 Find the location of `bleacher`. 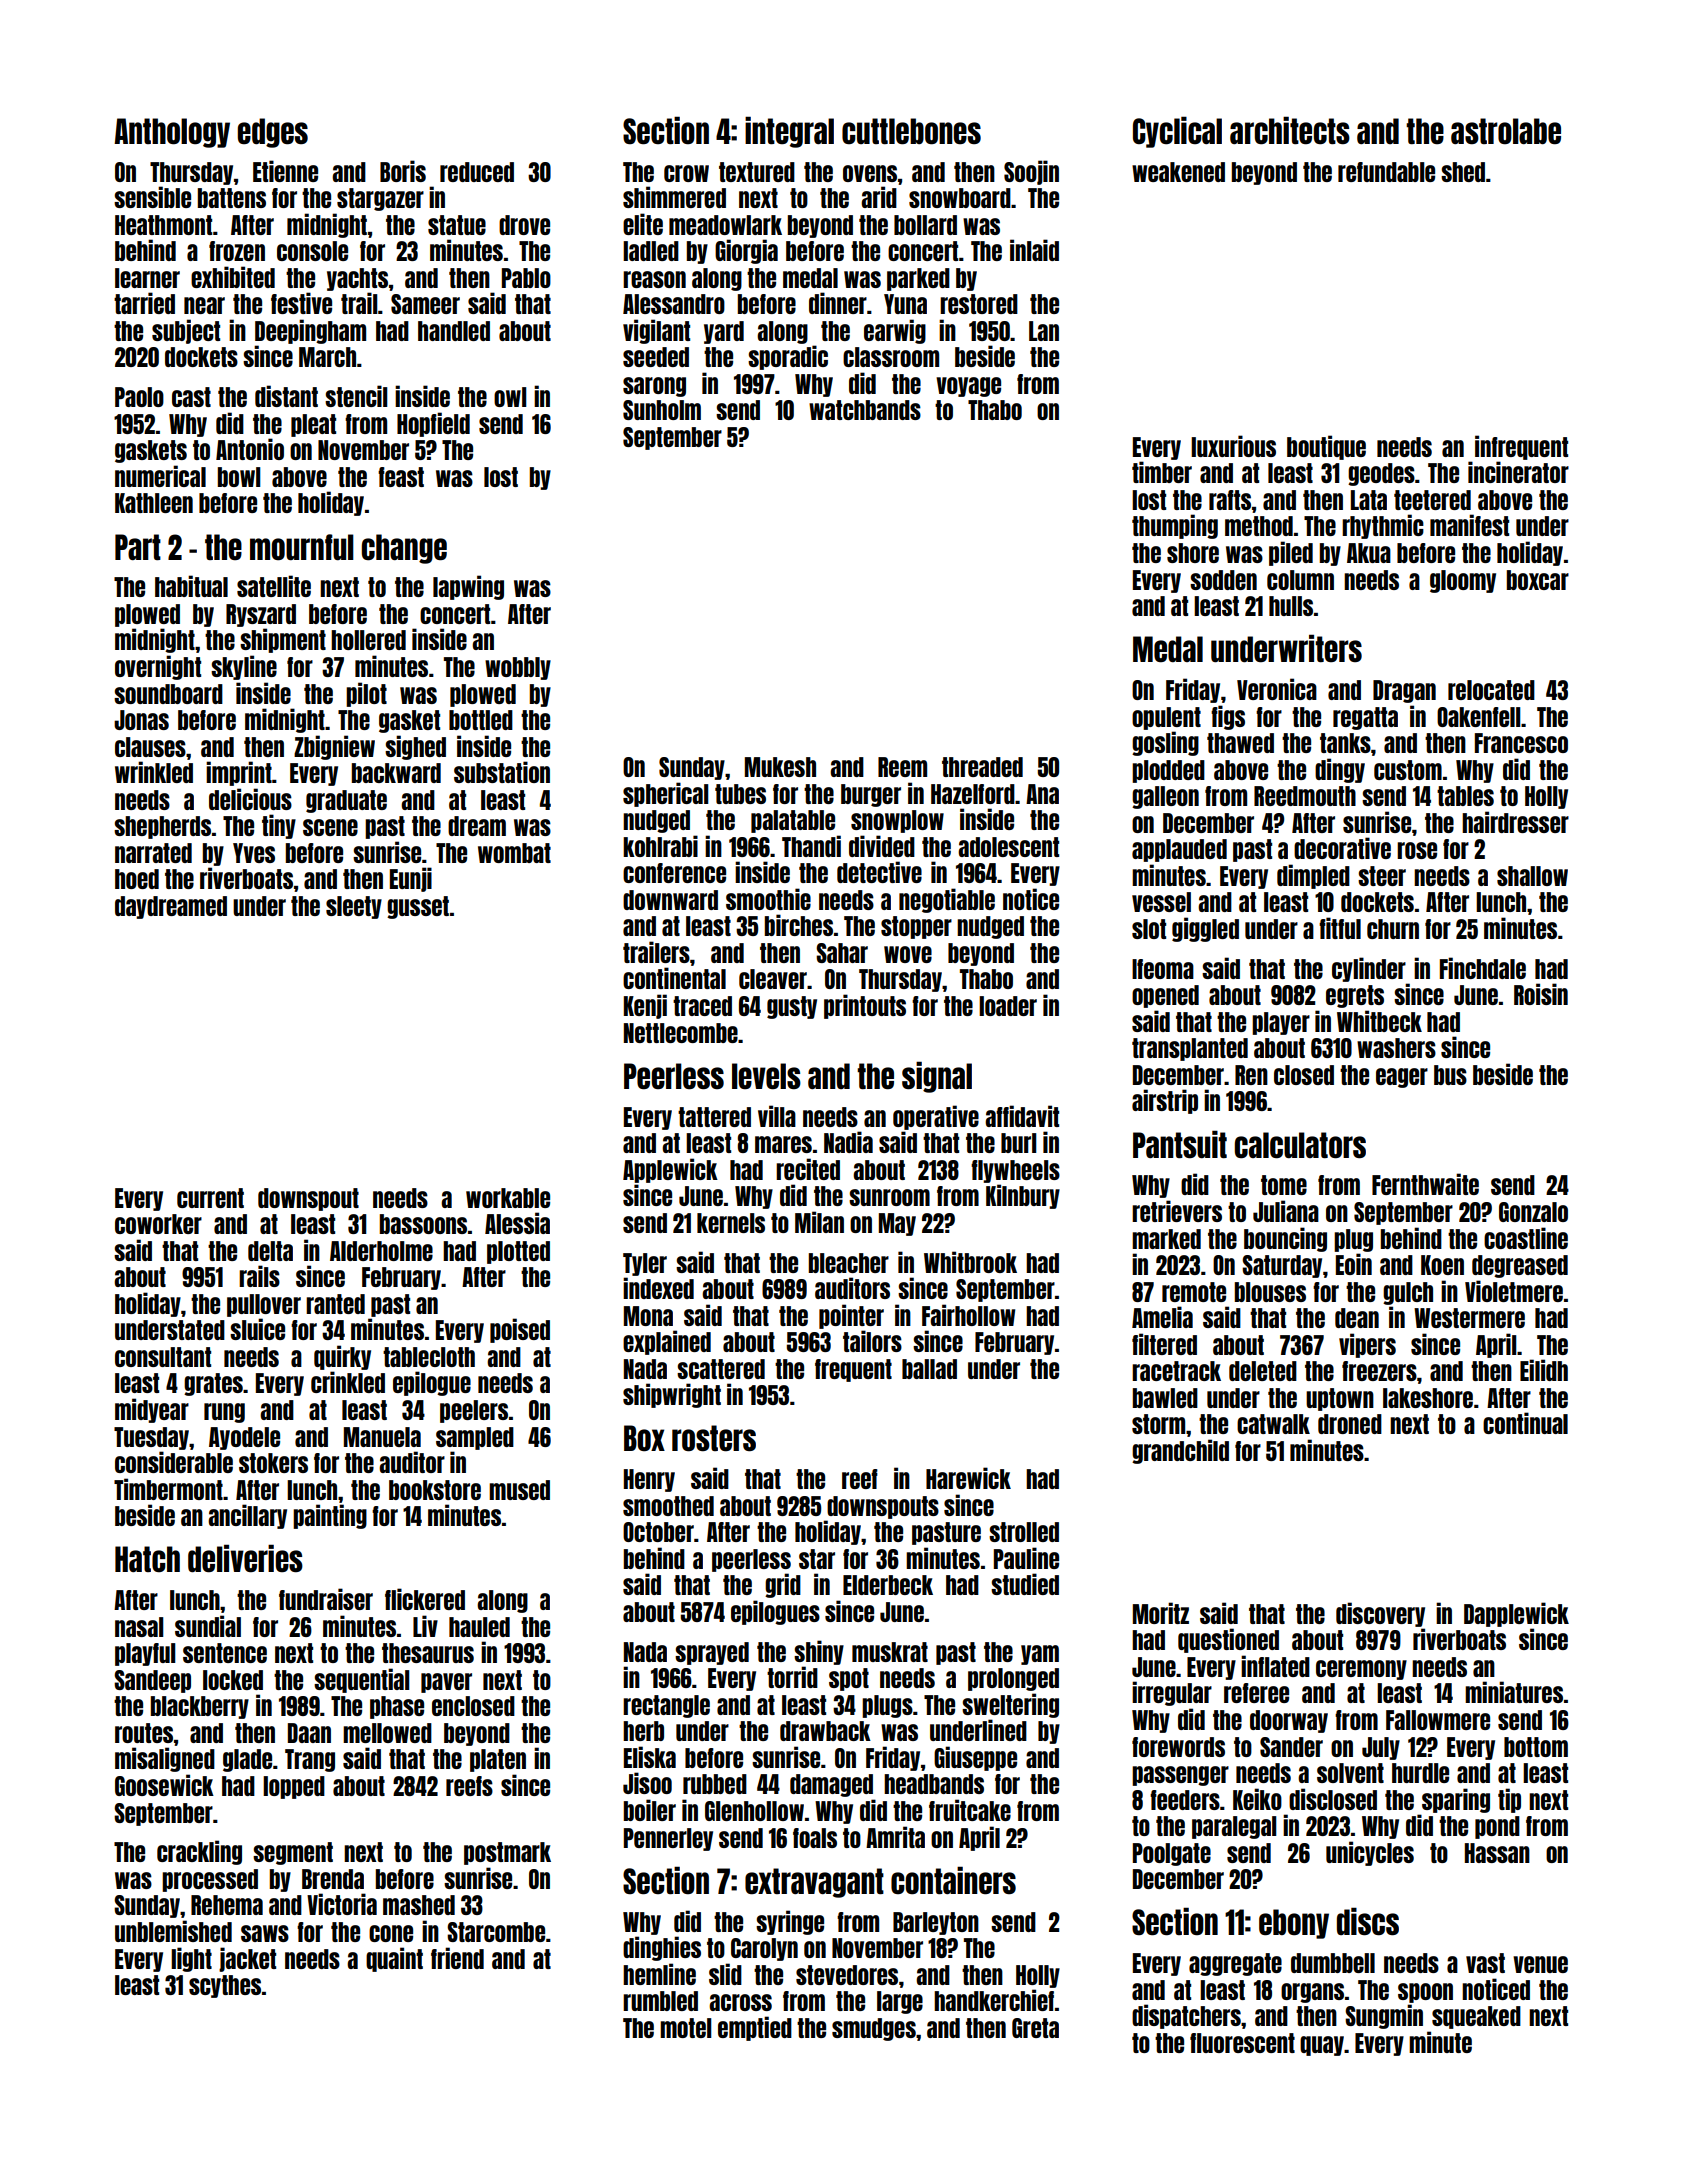

bleacher is located at coordinates (849, 1263).
